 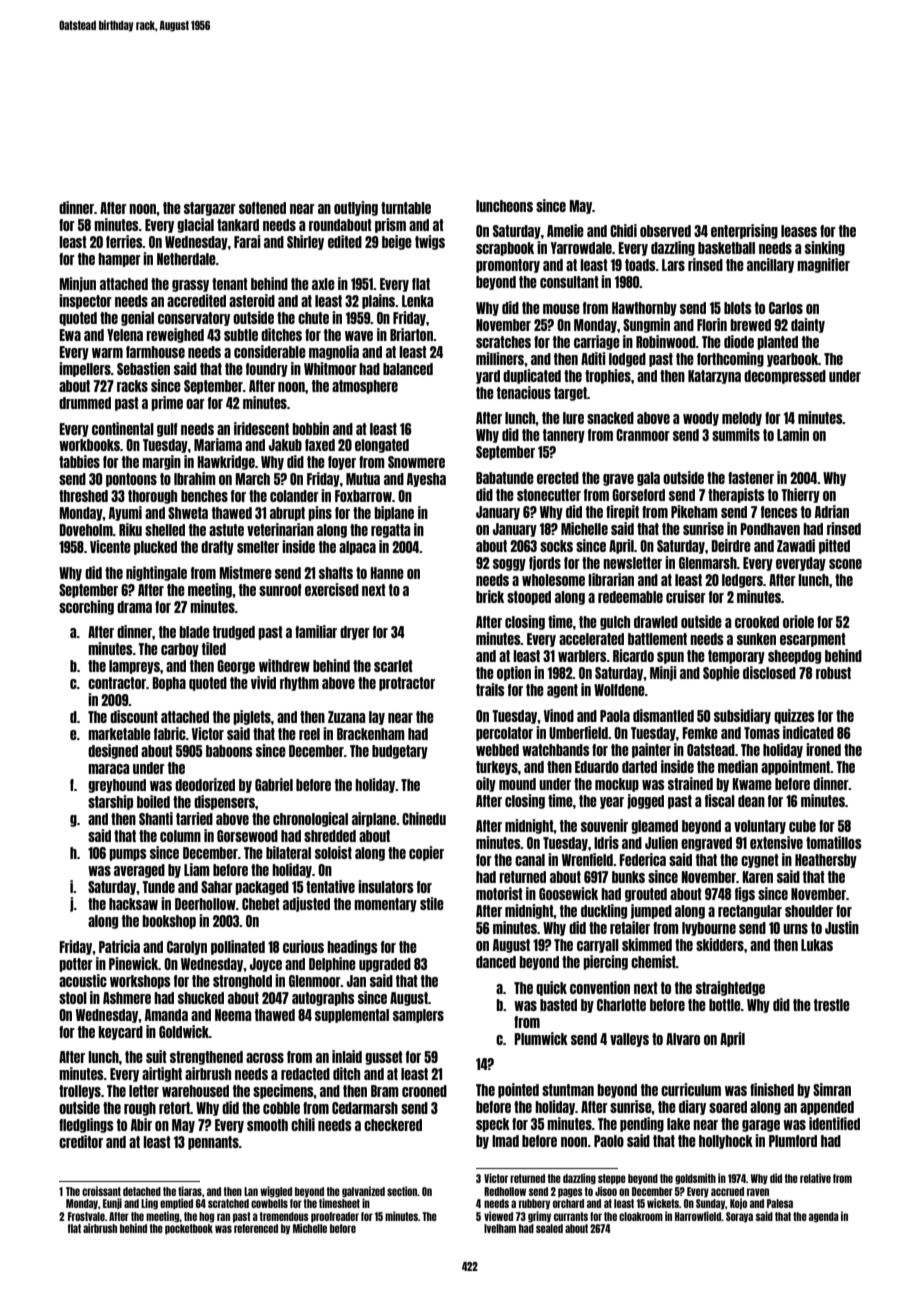 What do you see at coordinates (356, 208) in the image?
I see `outlying` at bounding box center [356, 208].
